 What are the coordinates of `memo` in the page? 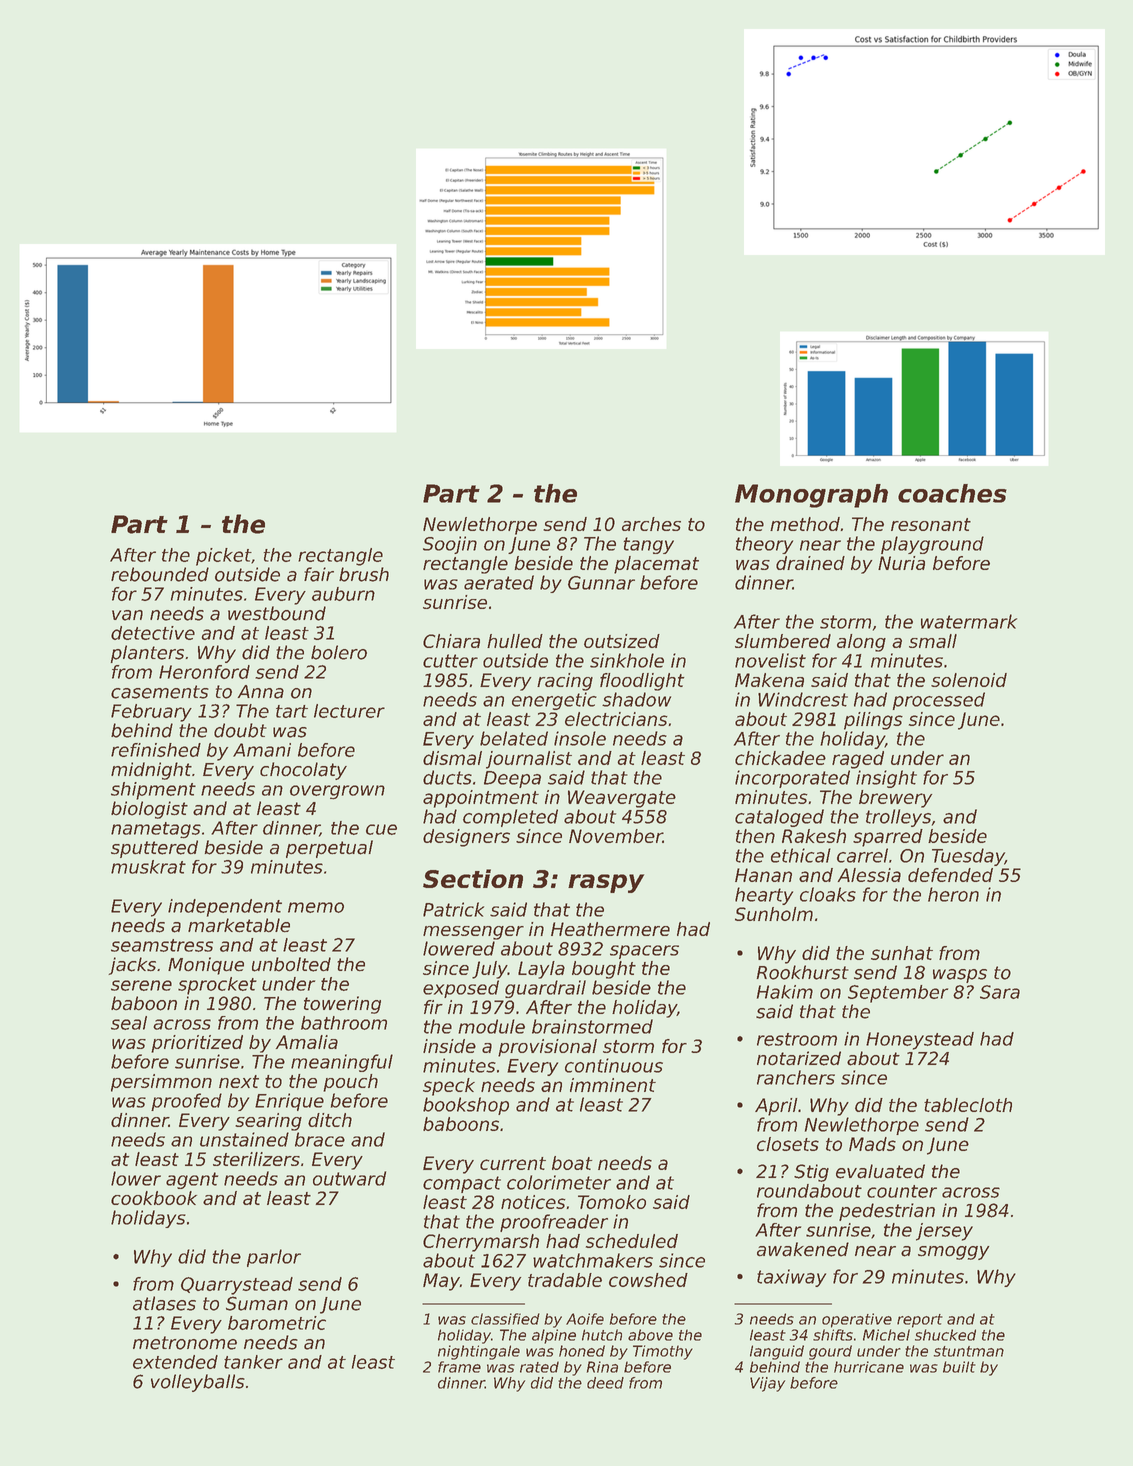 It's located at (316, 907).
